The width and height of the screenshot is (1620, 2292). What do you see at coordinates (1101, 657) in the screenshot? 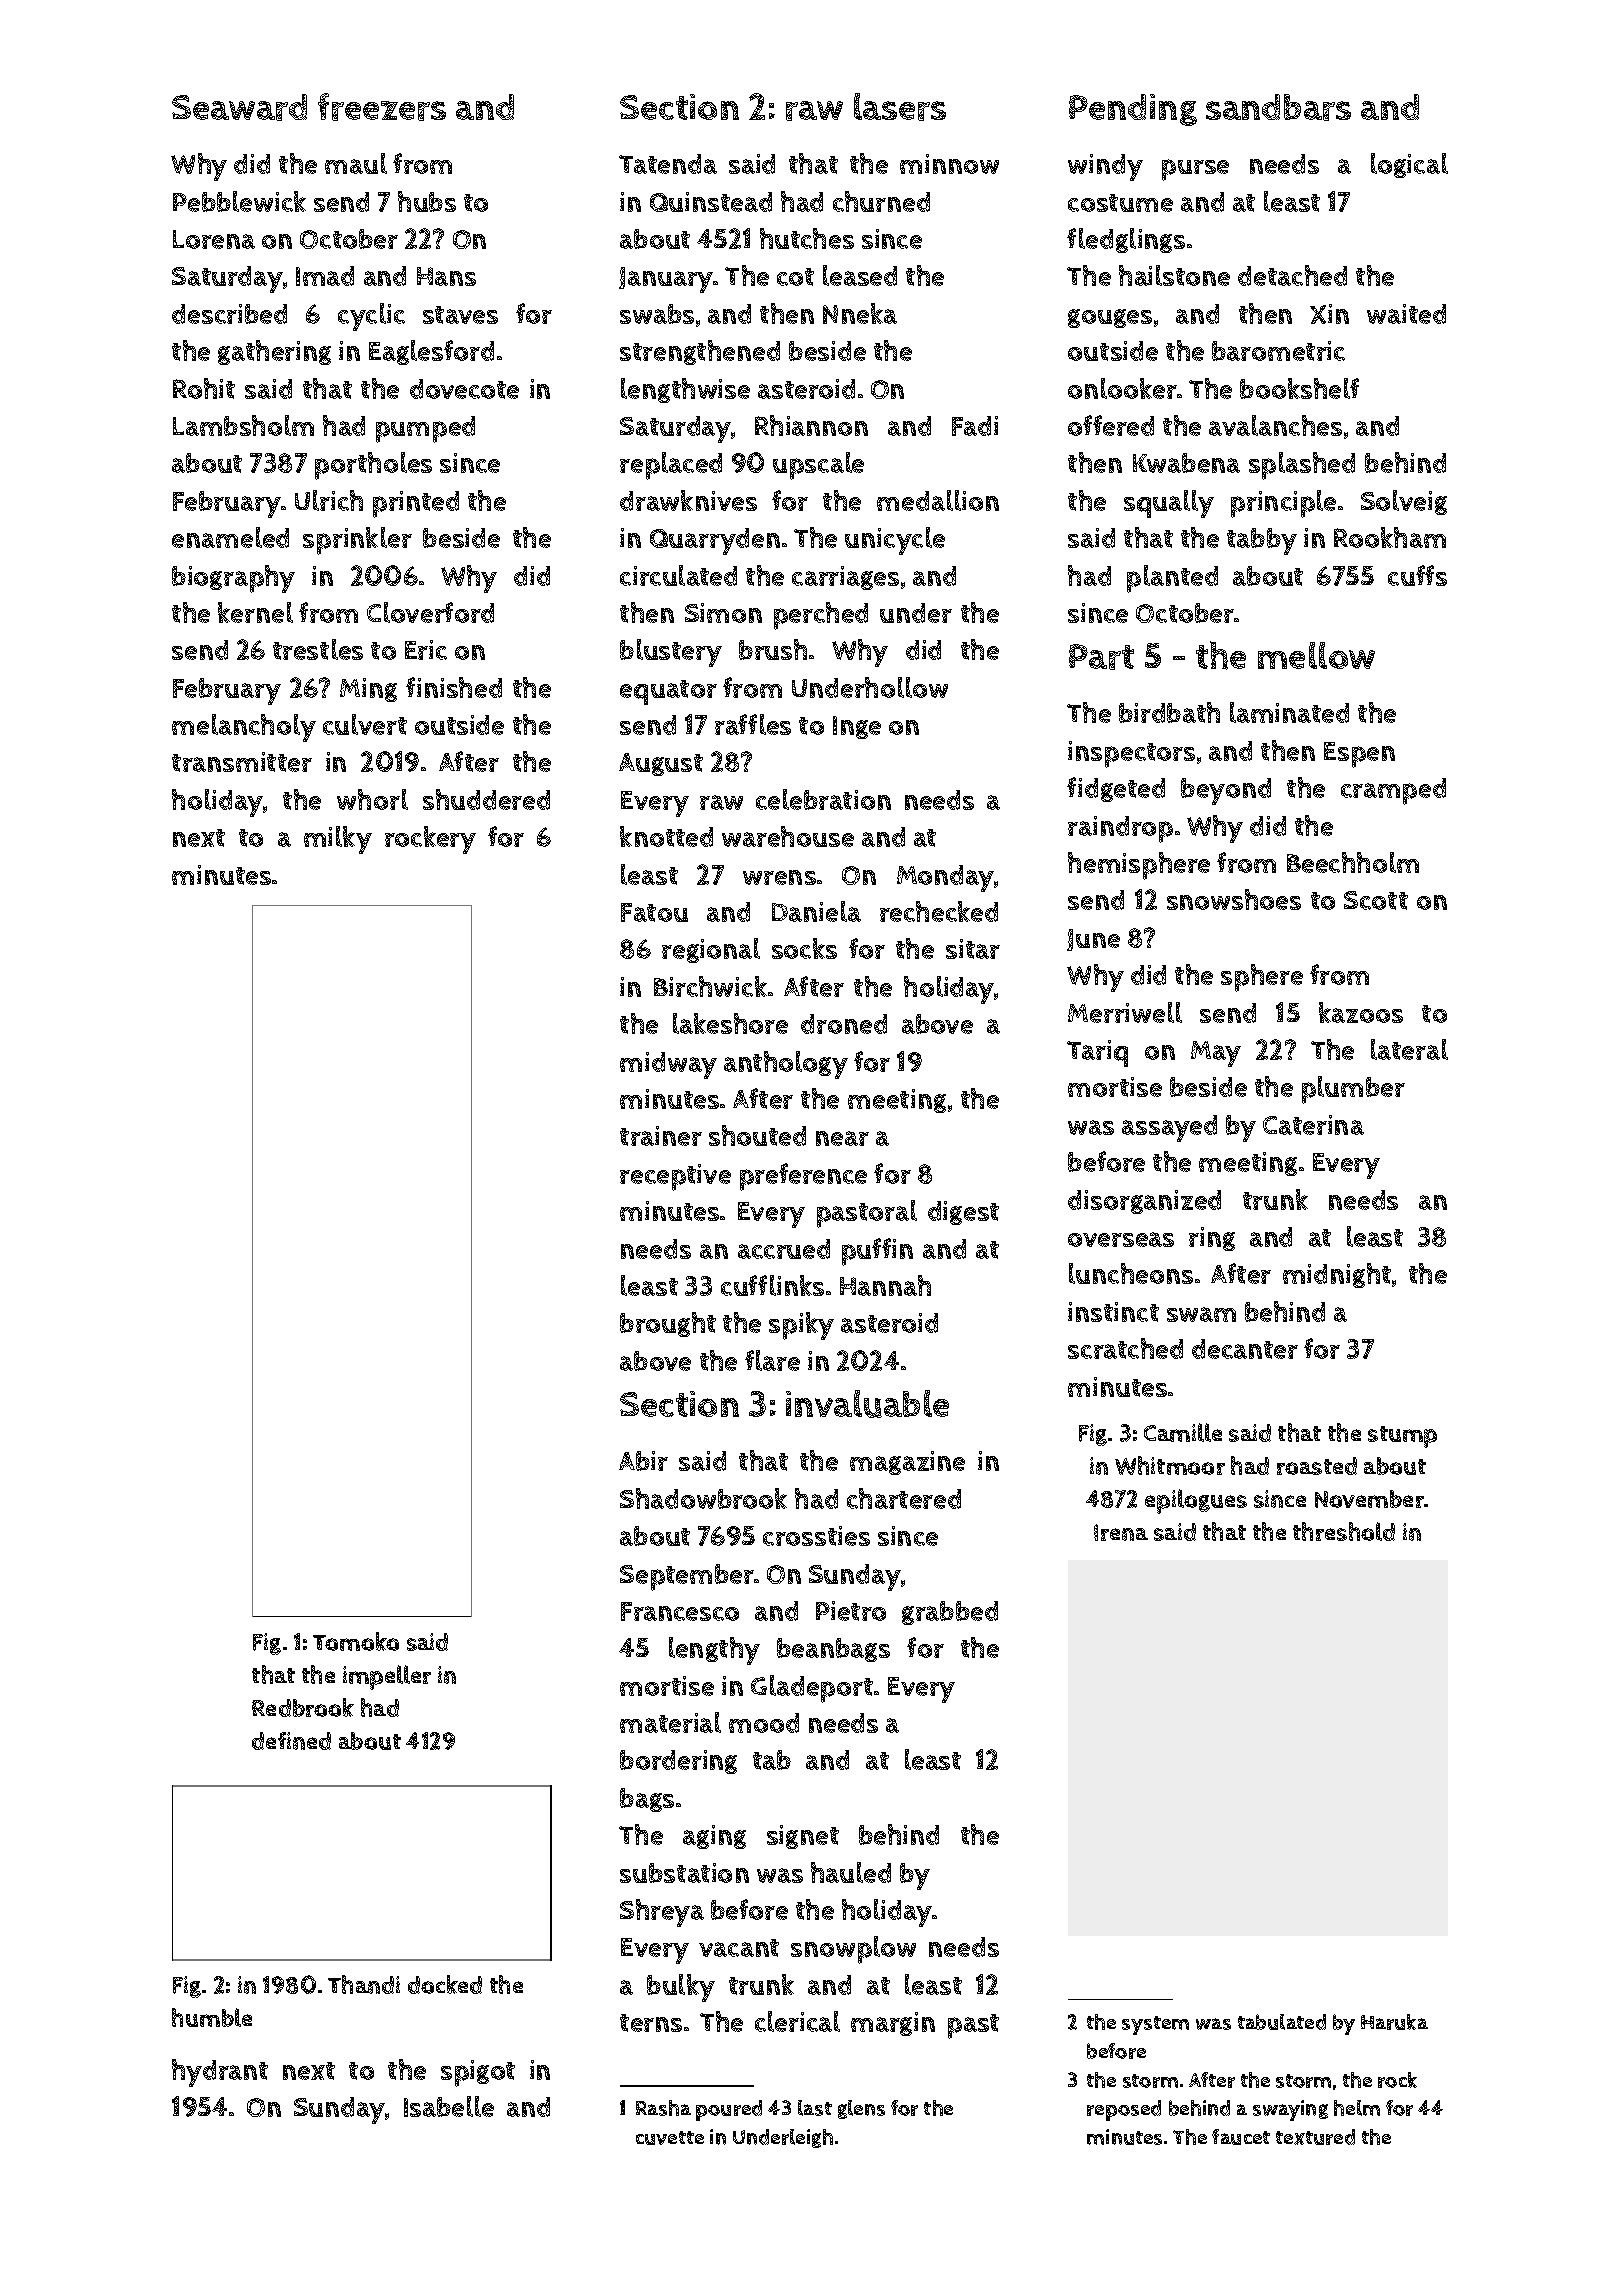
I see `Part` at bounding box center [1101, 657].
